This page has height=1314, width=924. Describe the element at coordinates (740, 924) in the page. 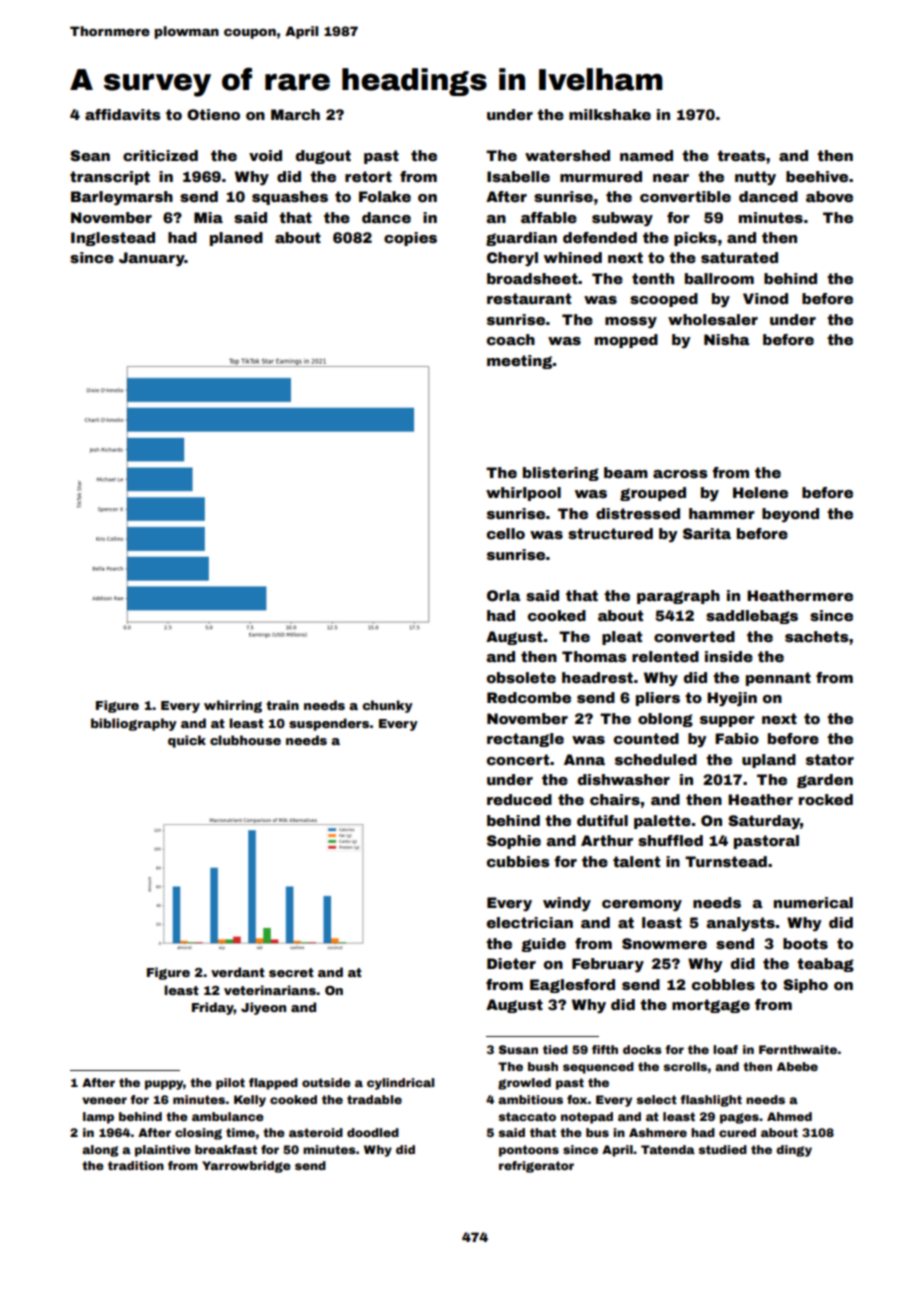

I see `analysts` at that location.
